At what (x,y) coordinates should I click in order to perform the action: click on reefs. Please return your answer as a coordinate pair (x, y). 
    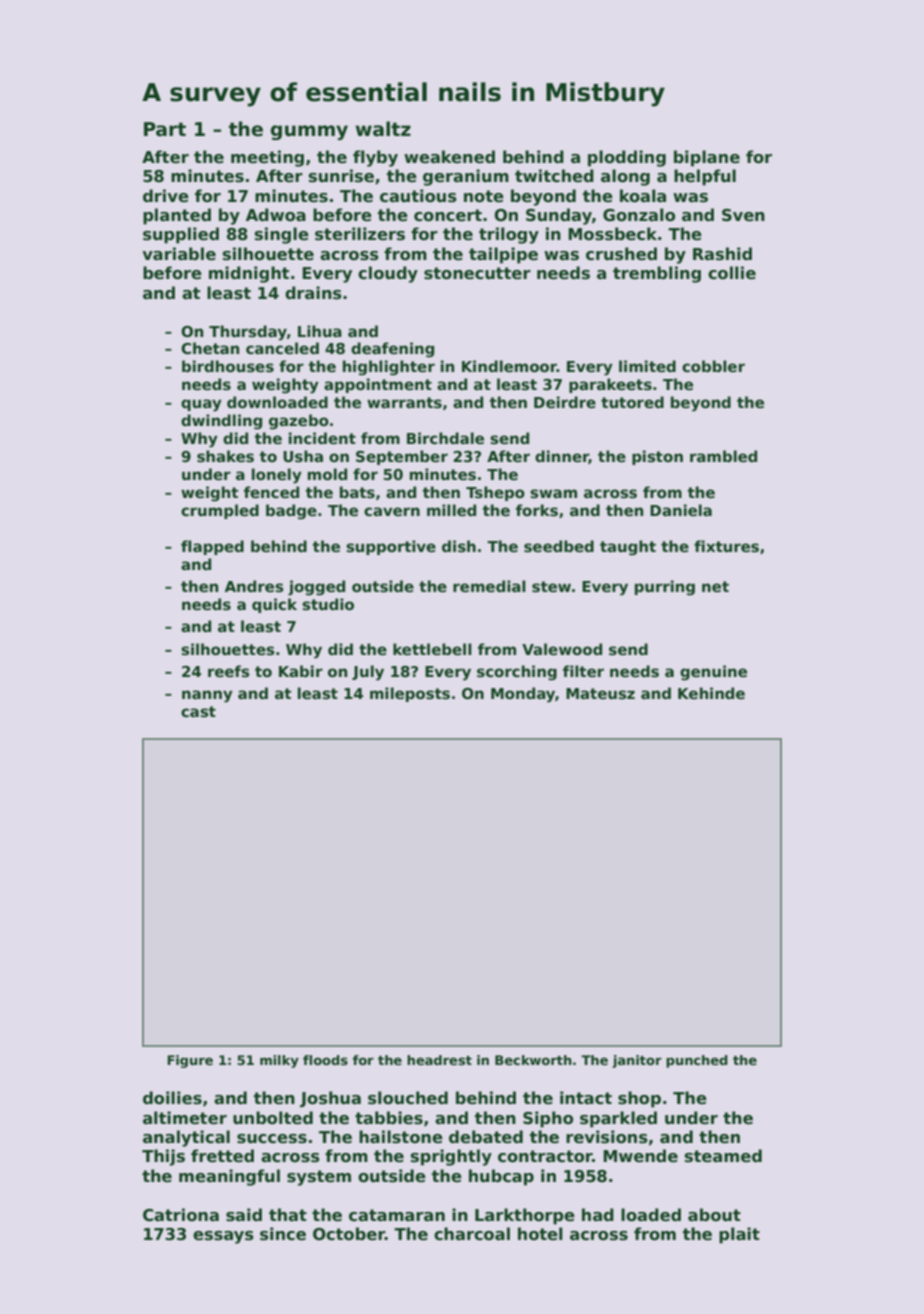
    Looking at the image, I should click on (229, 671).
